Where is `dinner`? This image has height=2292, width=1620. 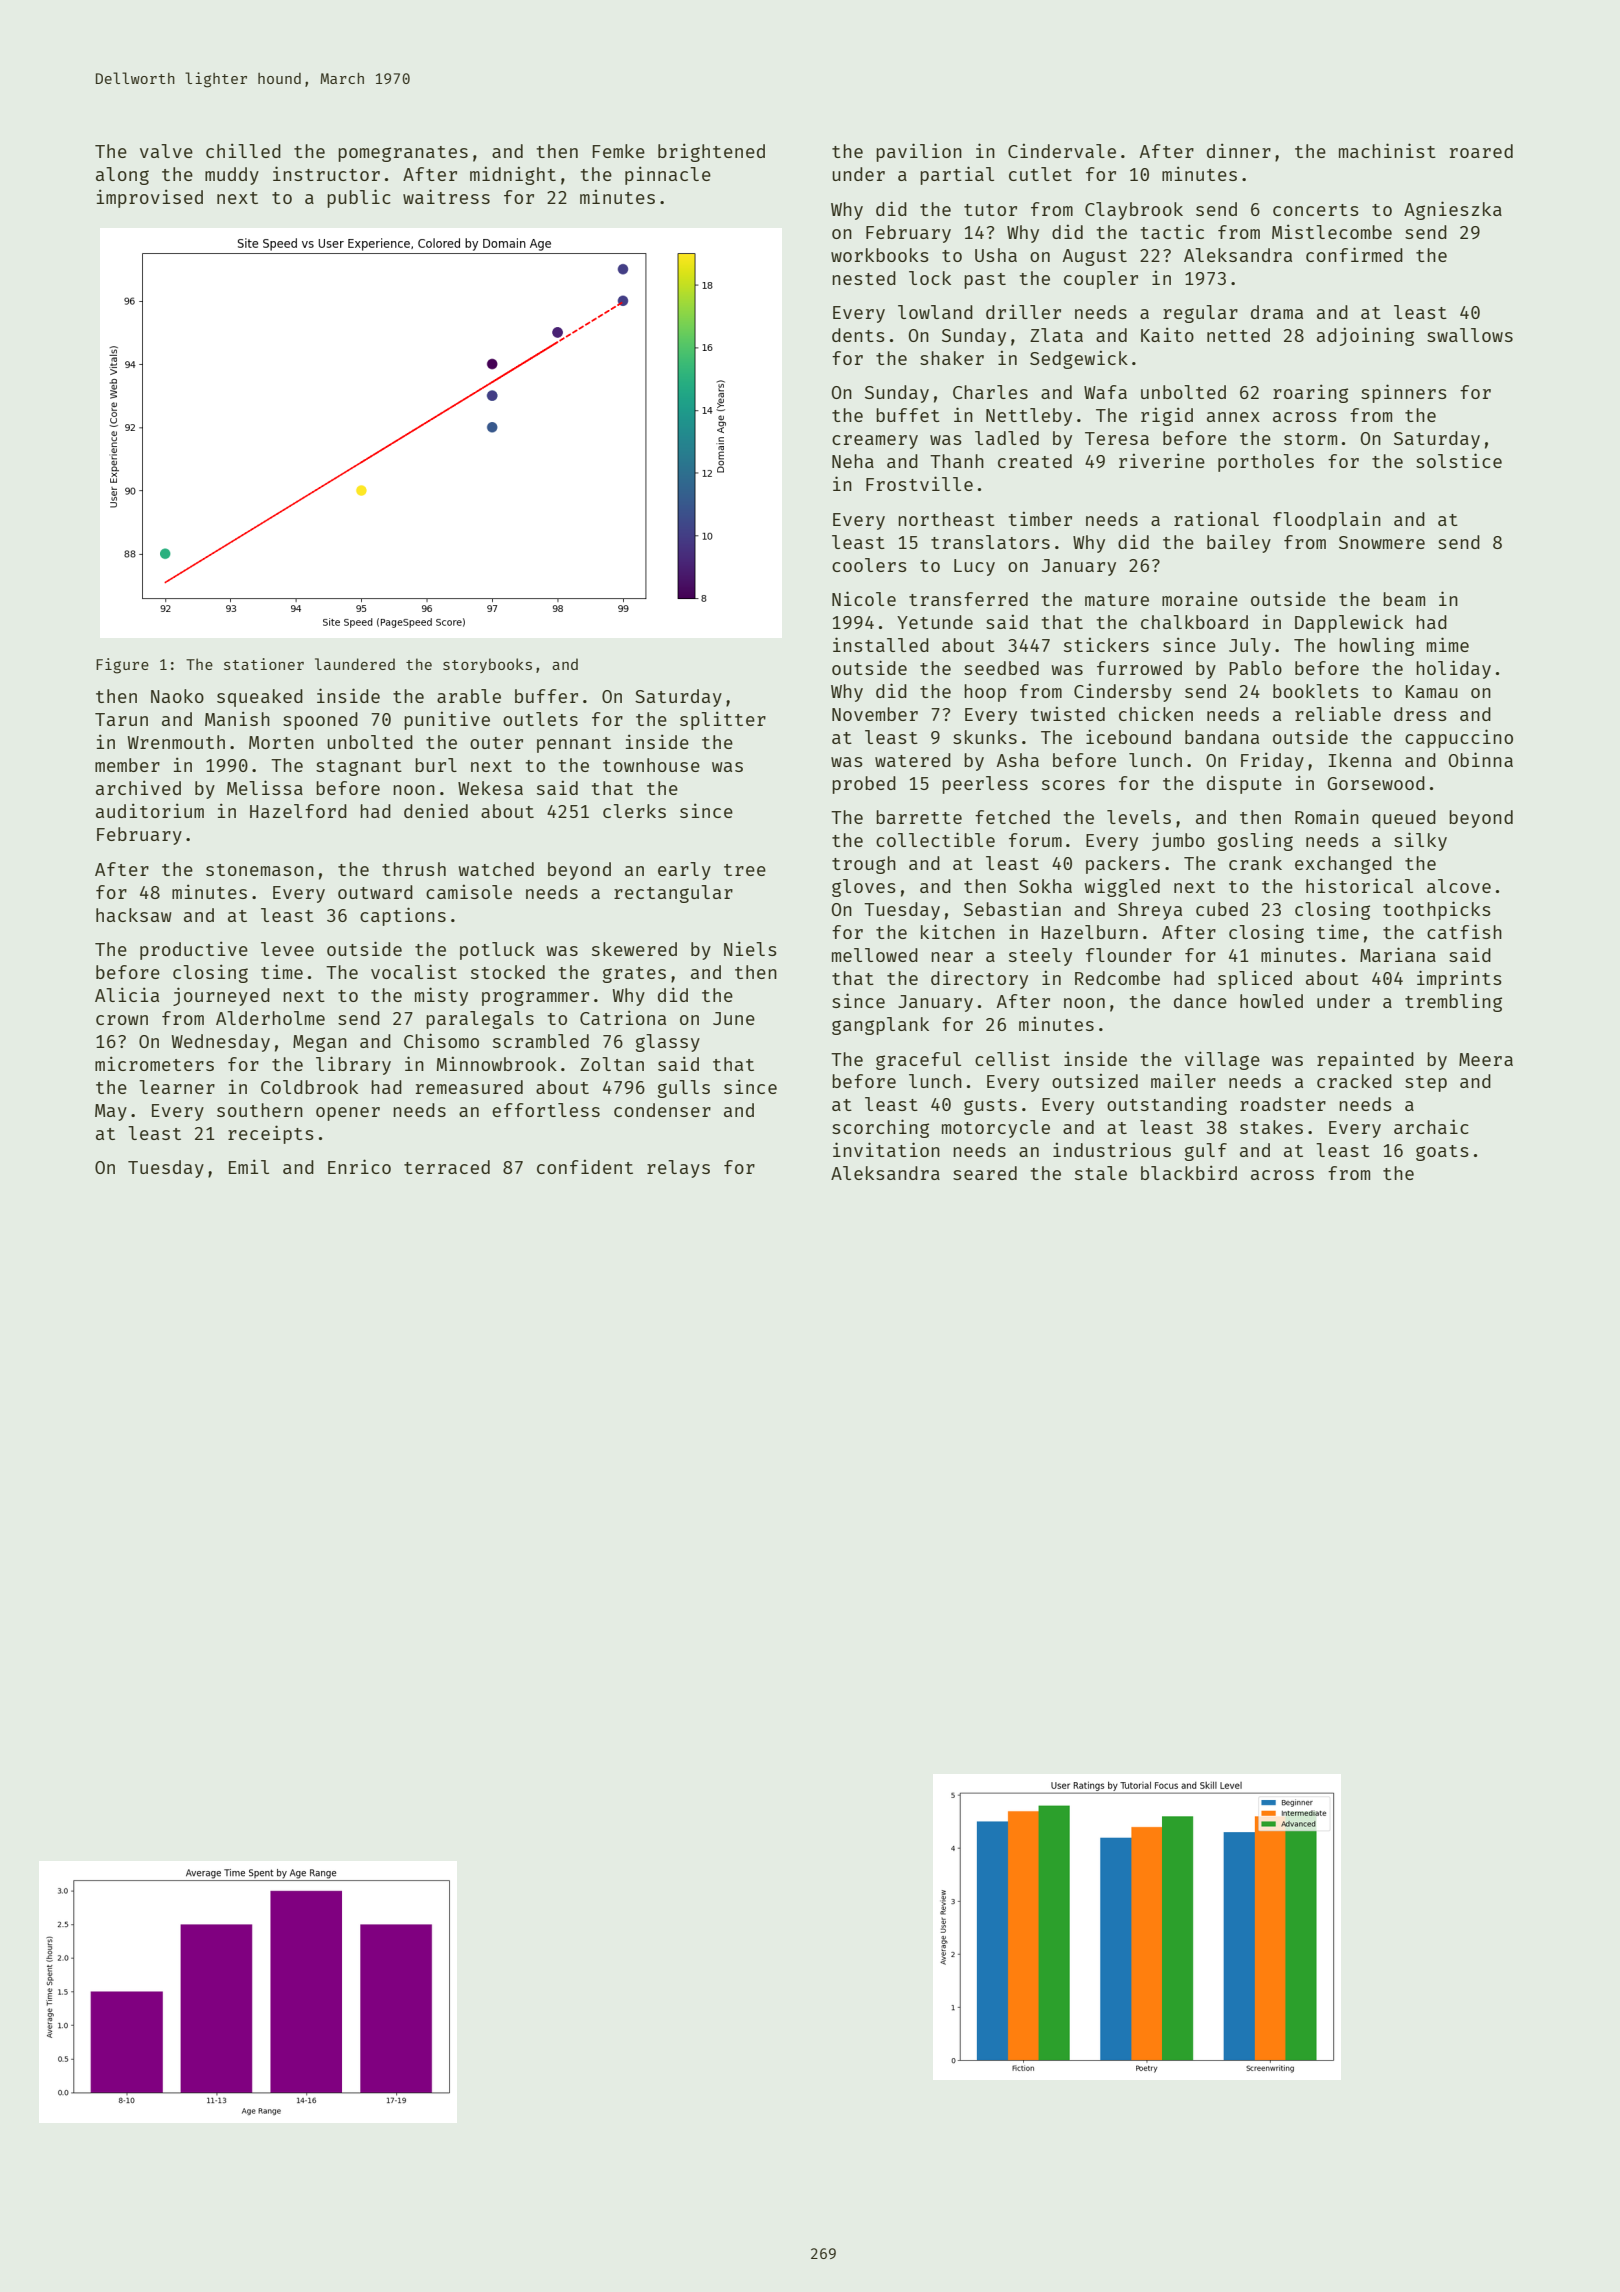 dinner is located at coordinates (1239, 150).
